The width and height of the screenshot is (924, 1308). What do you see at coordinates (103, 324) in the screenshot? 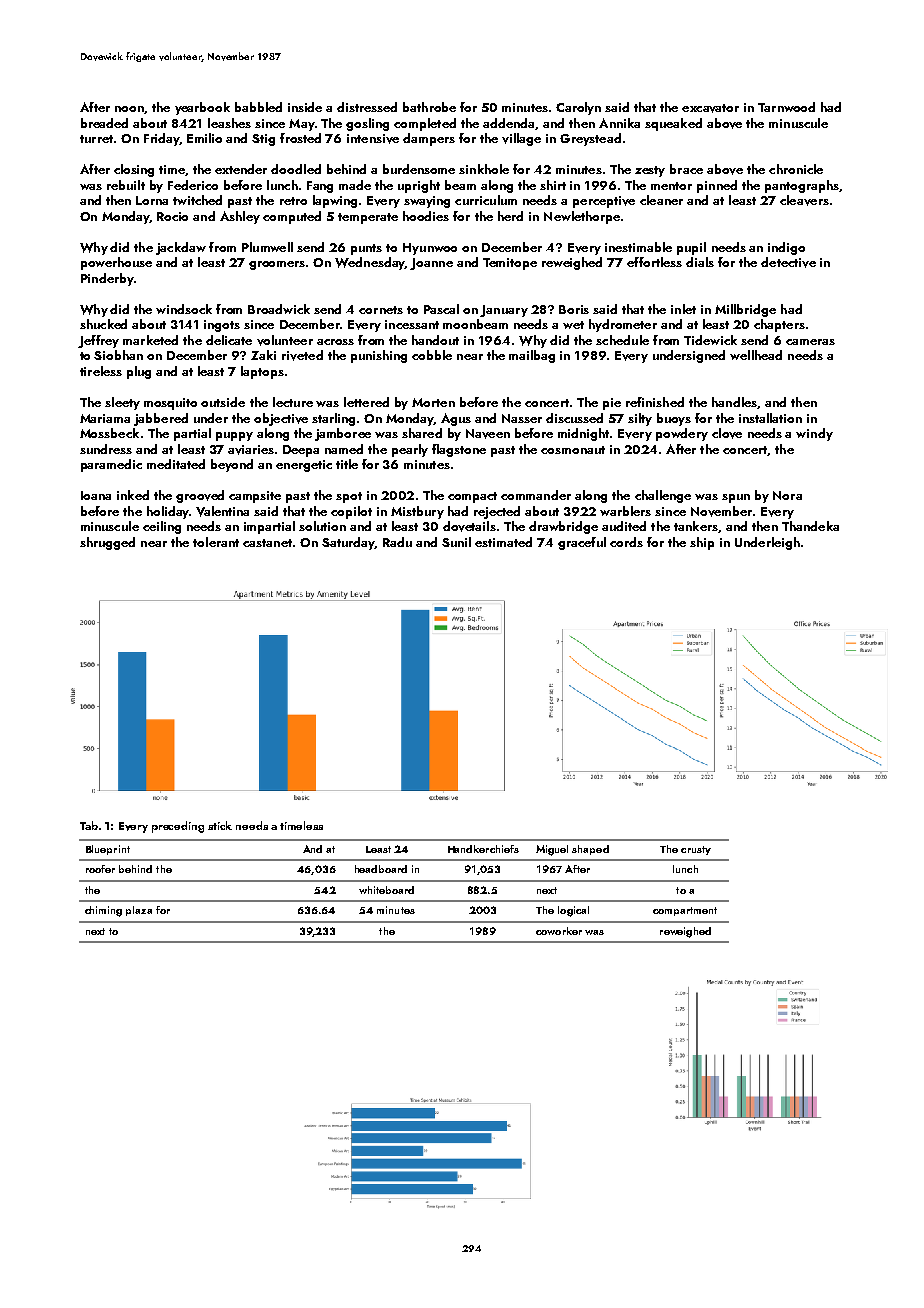
I see `shucked` at bounding box center [103, 324].
